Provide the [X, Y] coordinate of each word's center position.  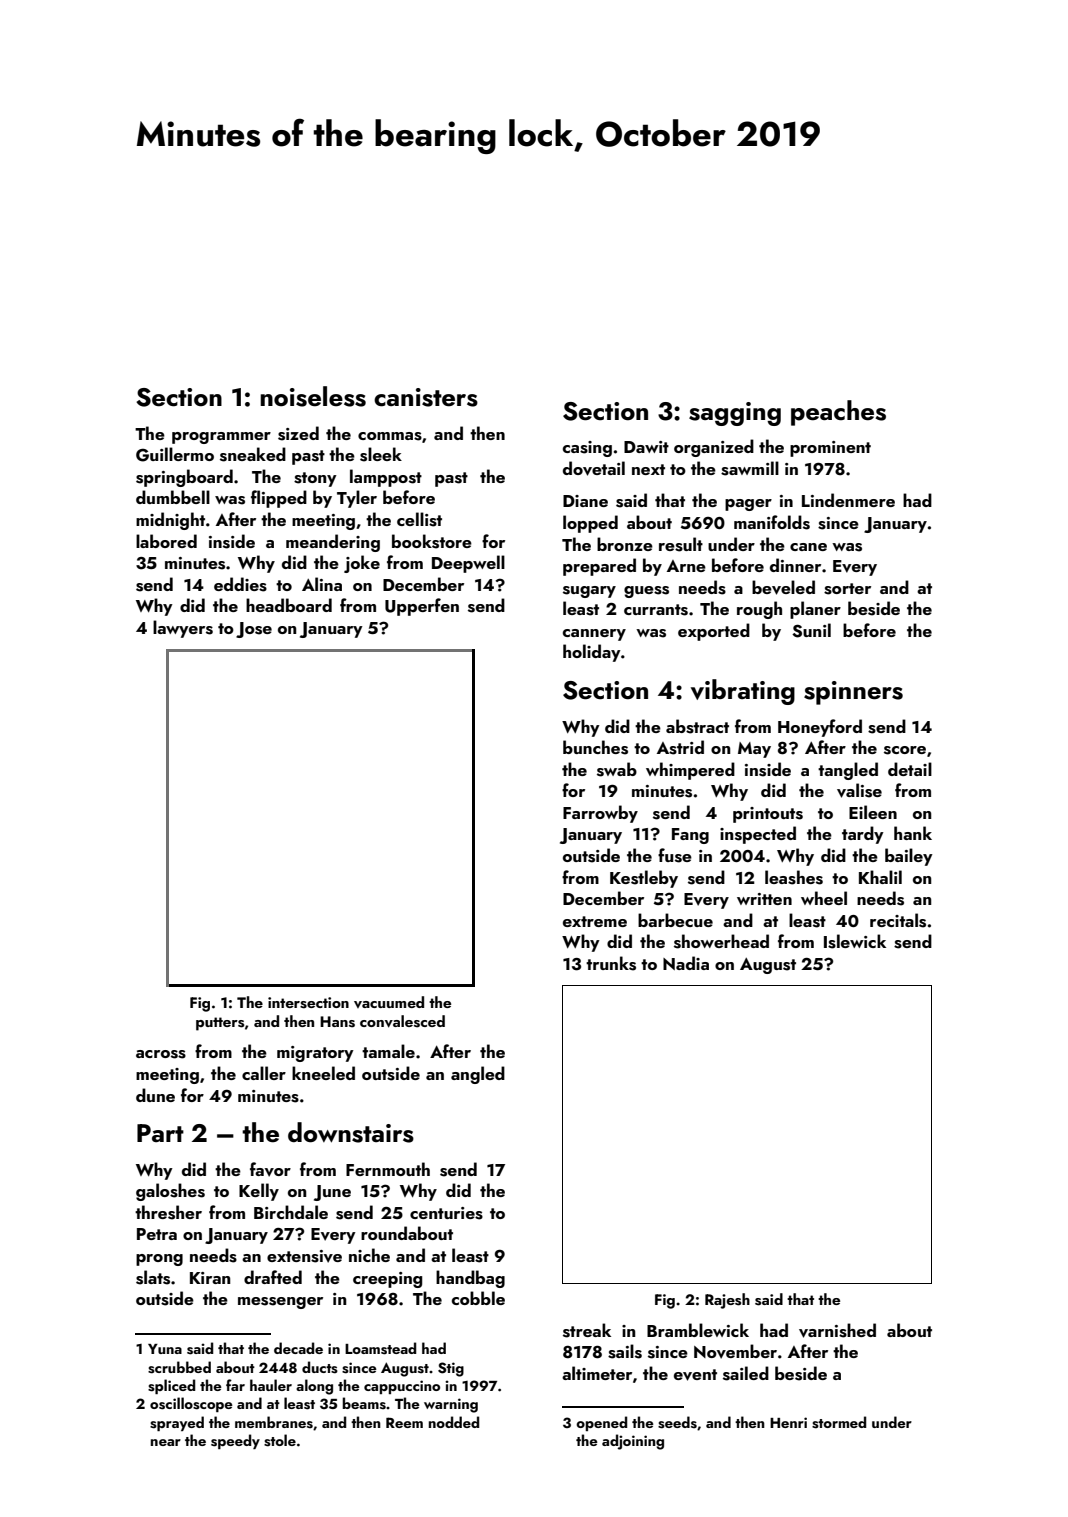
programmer [221, 438]
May [754, 750]
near [166, 1442]
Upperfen [422, 607]
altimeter [597, 1373]
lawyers [183, 629]
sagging [735, 414]
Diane [585, 501]
